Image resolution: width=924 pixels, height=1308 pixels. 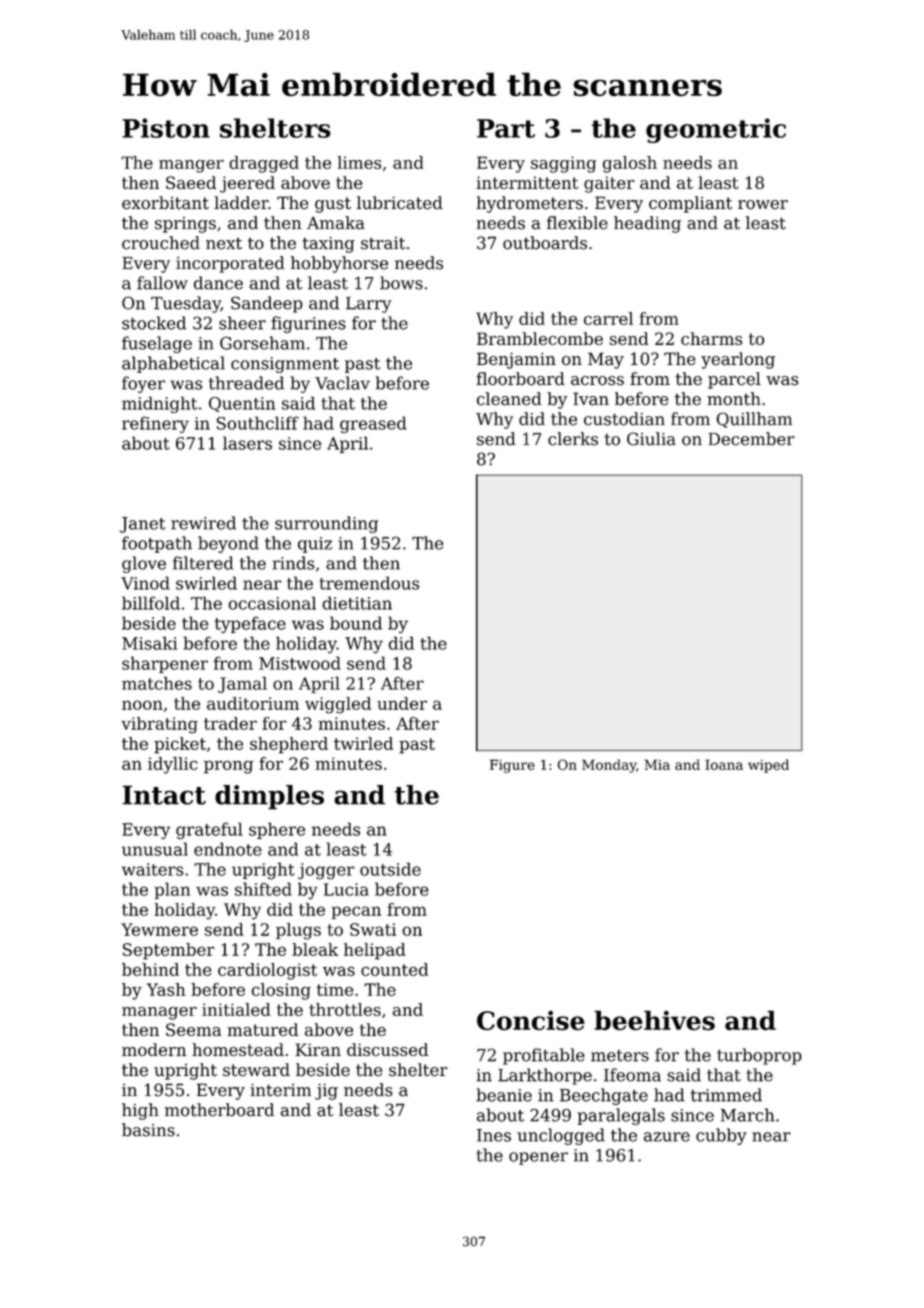 What do you see at coordinates (266, 304) in the screenshot?
I see `Sandeep` at bounding box center [266, 304].
